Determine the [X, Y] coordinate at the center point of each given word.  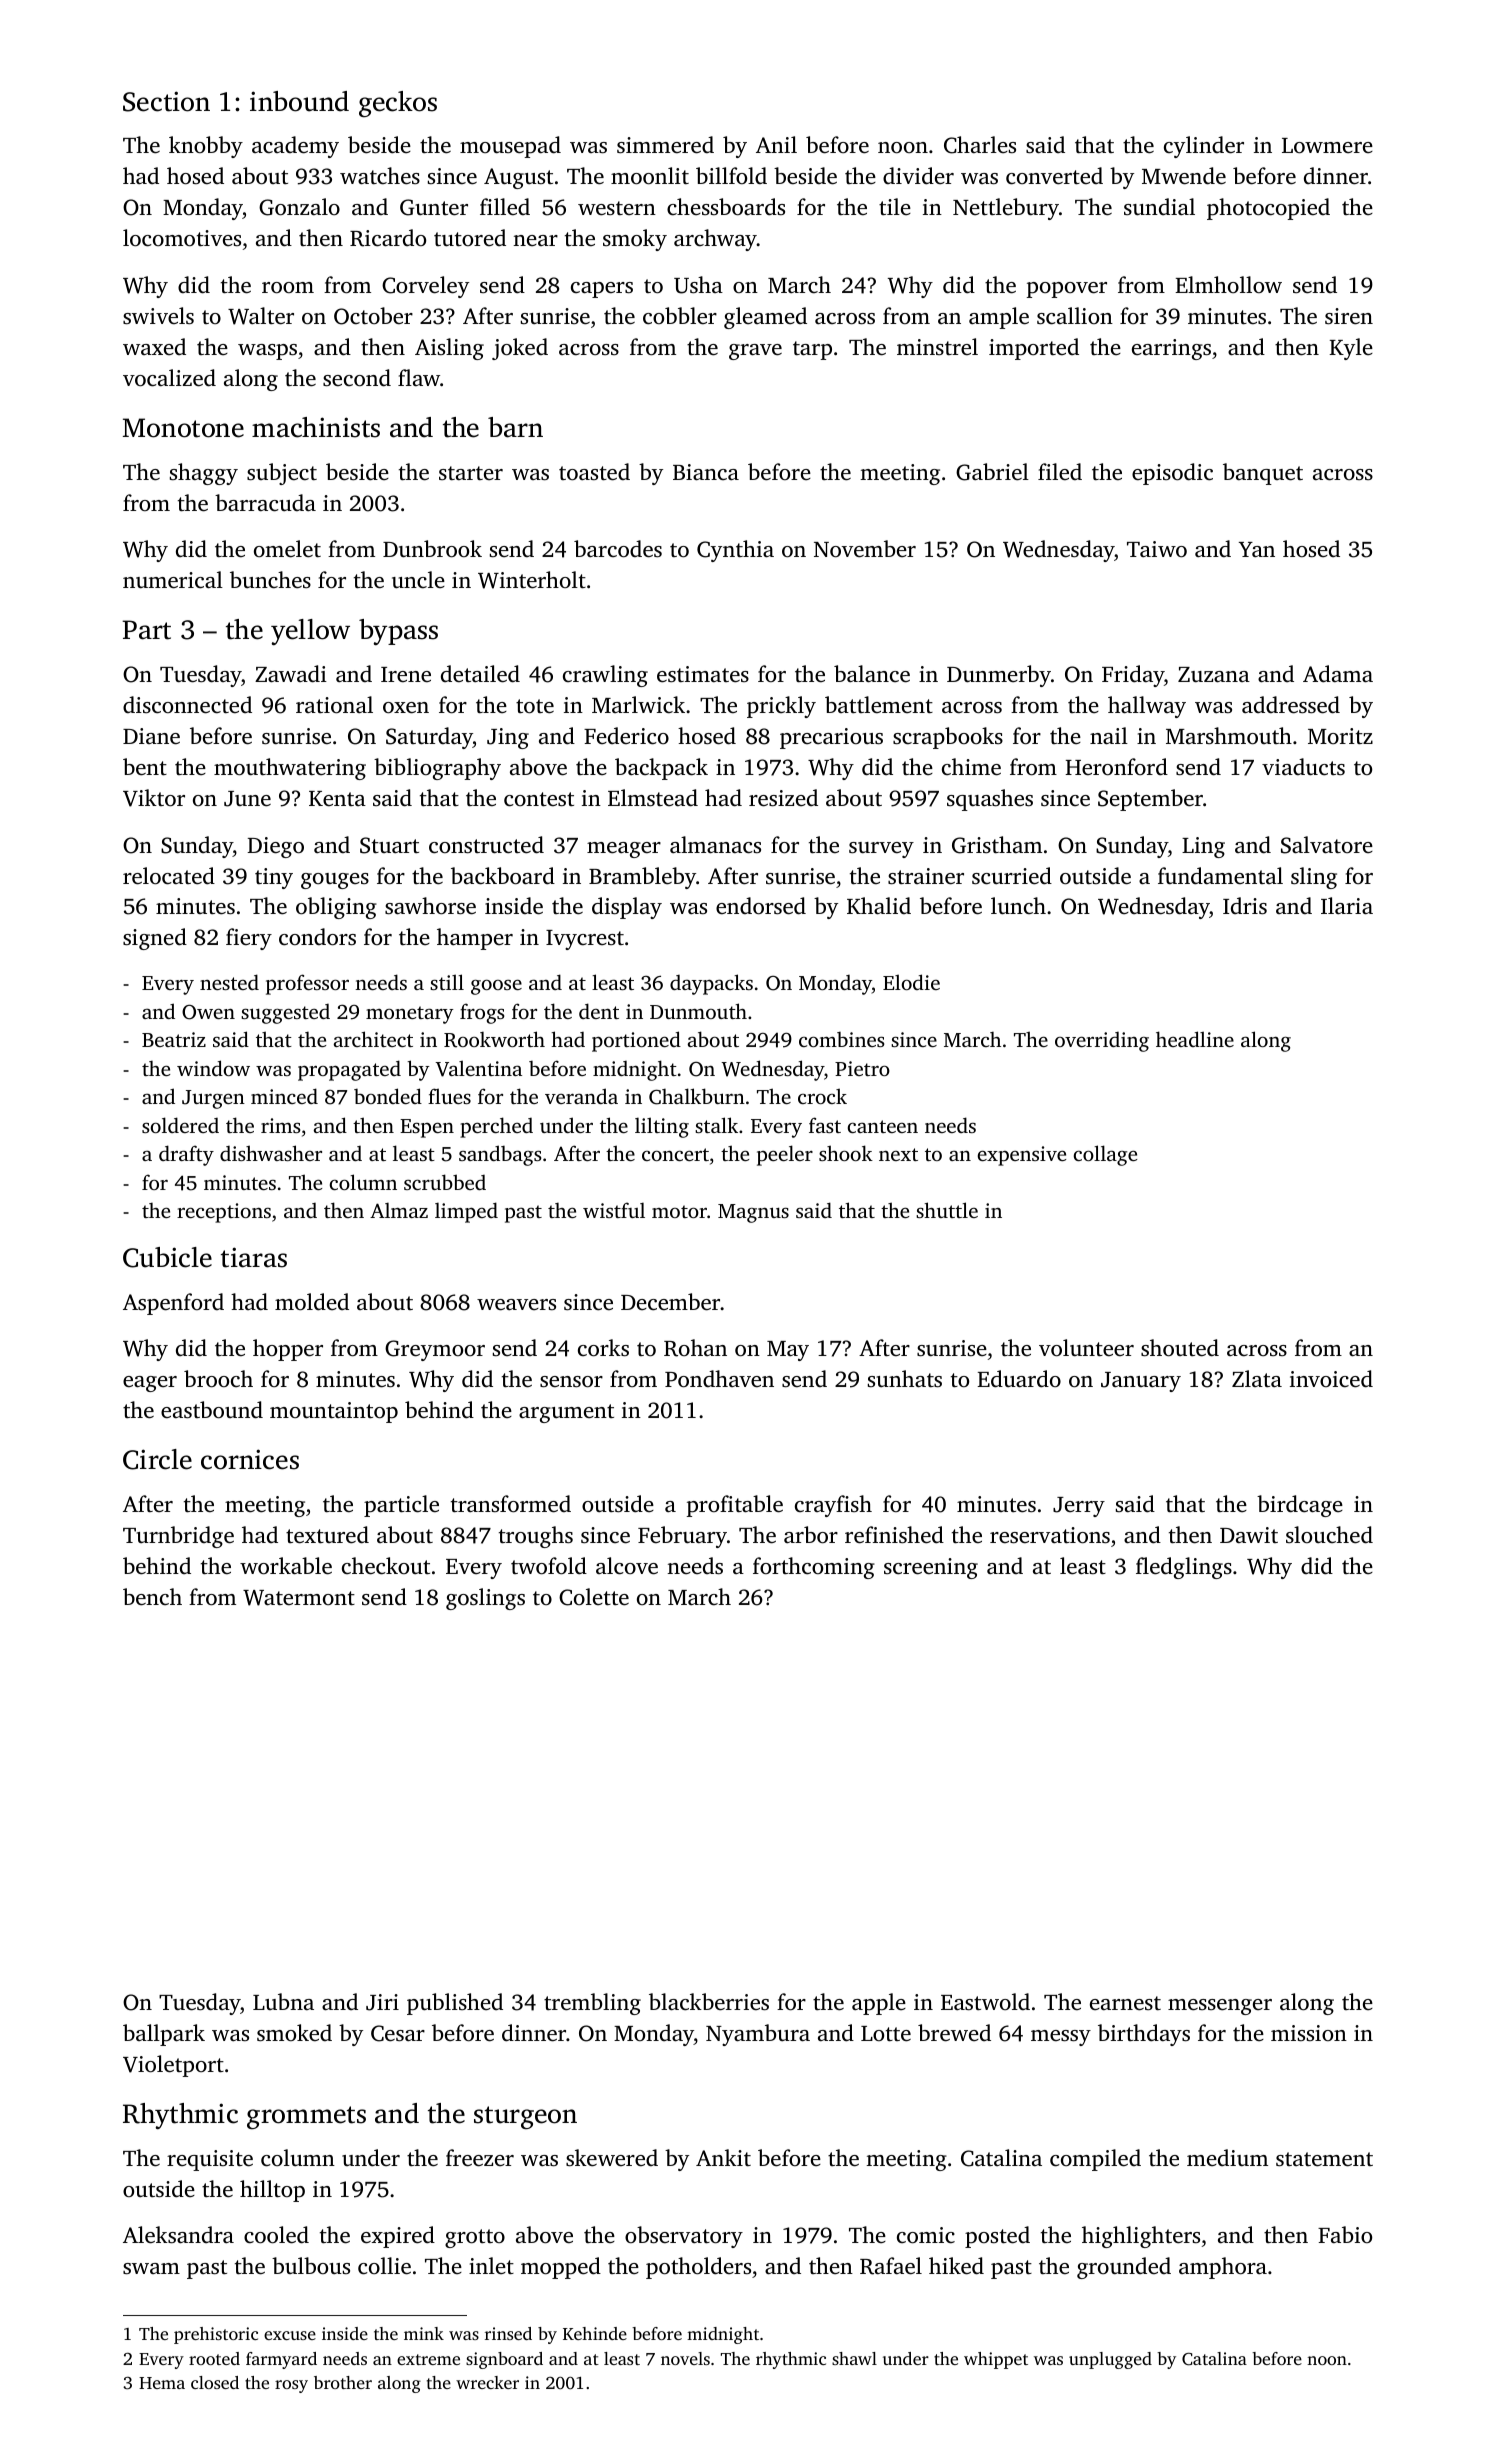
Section [166, 101]
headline [1195, 1039]
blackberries [709, 2002]
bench [152, 1597]
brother [343, 2382]
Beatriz [174, 1039]
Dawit [1249, 1535]
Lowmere [1327, 146]
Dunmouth [698, 1011]
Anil [776, 144]
